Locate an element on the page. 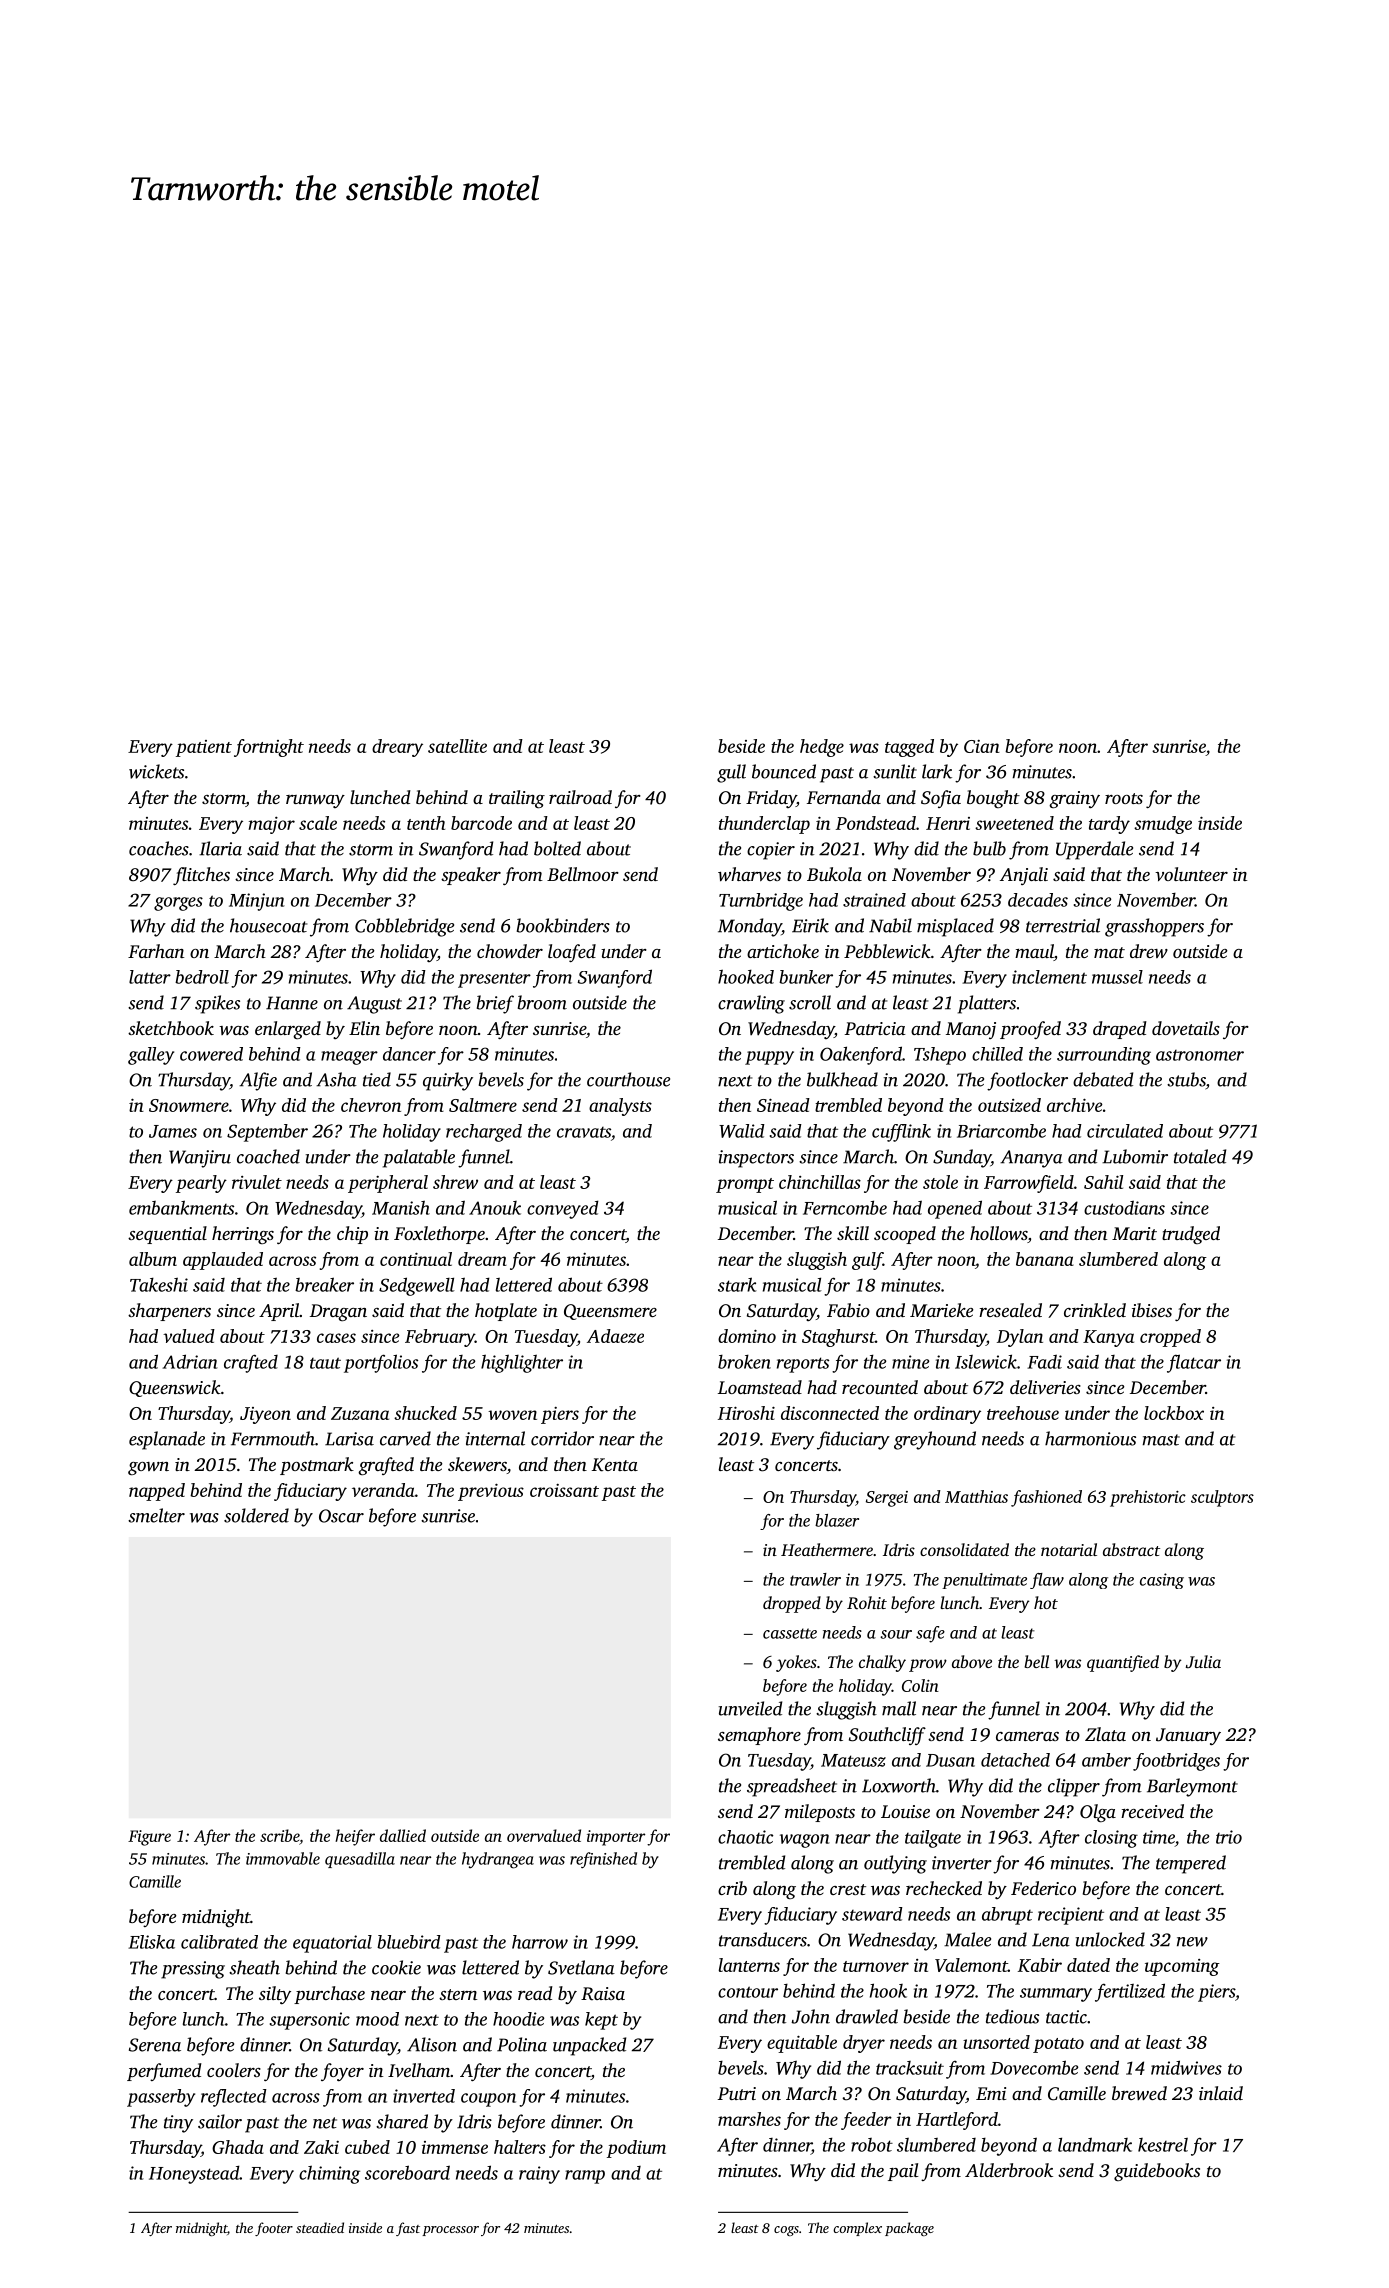 The width and height of the page is (1389, 2288). Oscar is located at coordinates (341, 1516).
